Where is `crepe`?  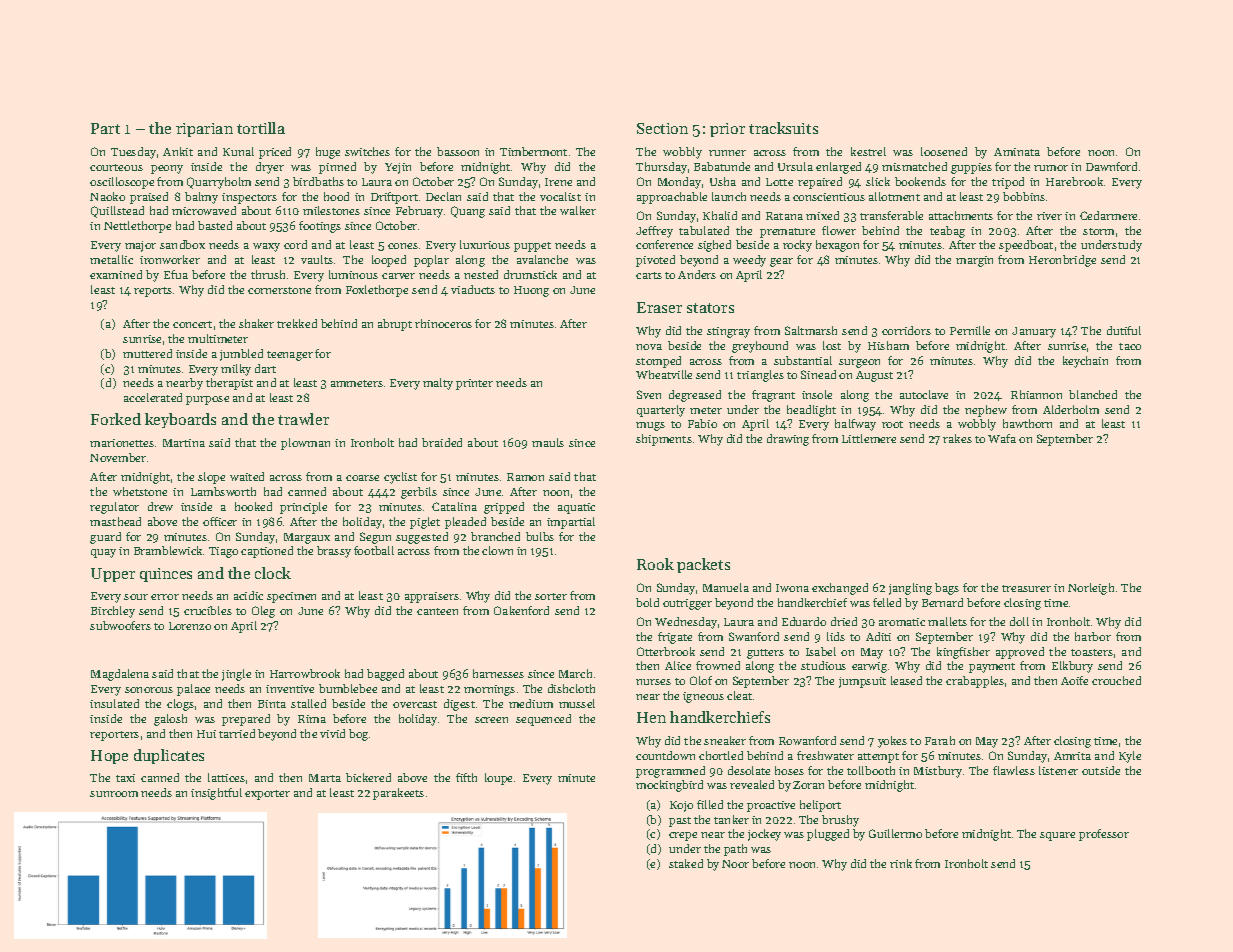
crepe is located at coordinates (683, 836).
